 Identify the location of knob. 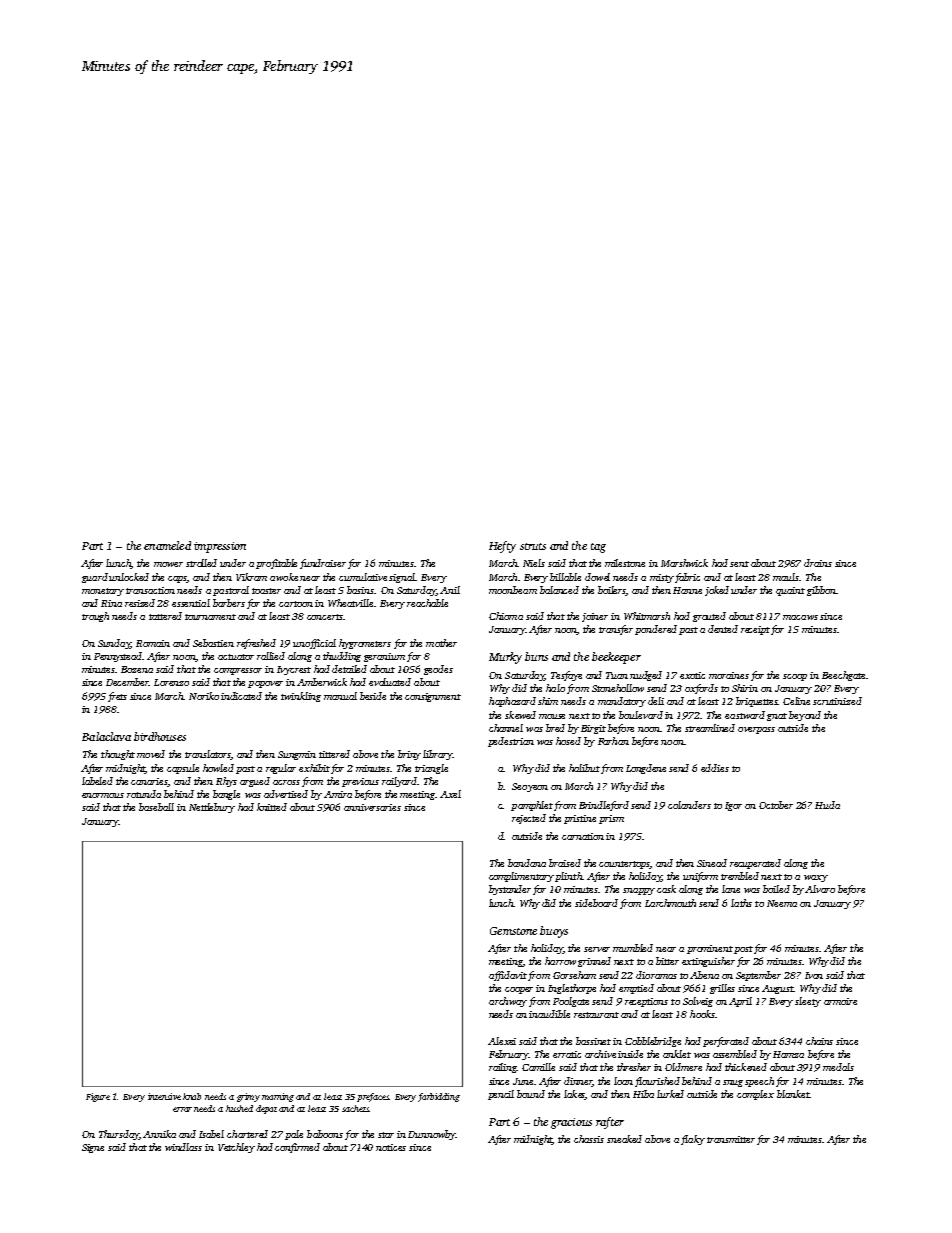
(192, 1096).
